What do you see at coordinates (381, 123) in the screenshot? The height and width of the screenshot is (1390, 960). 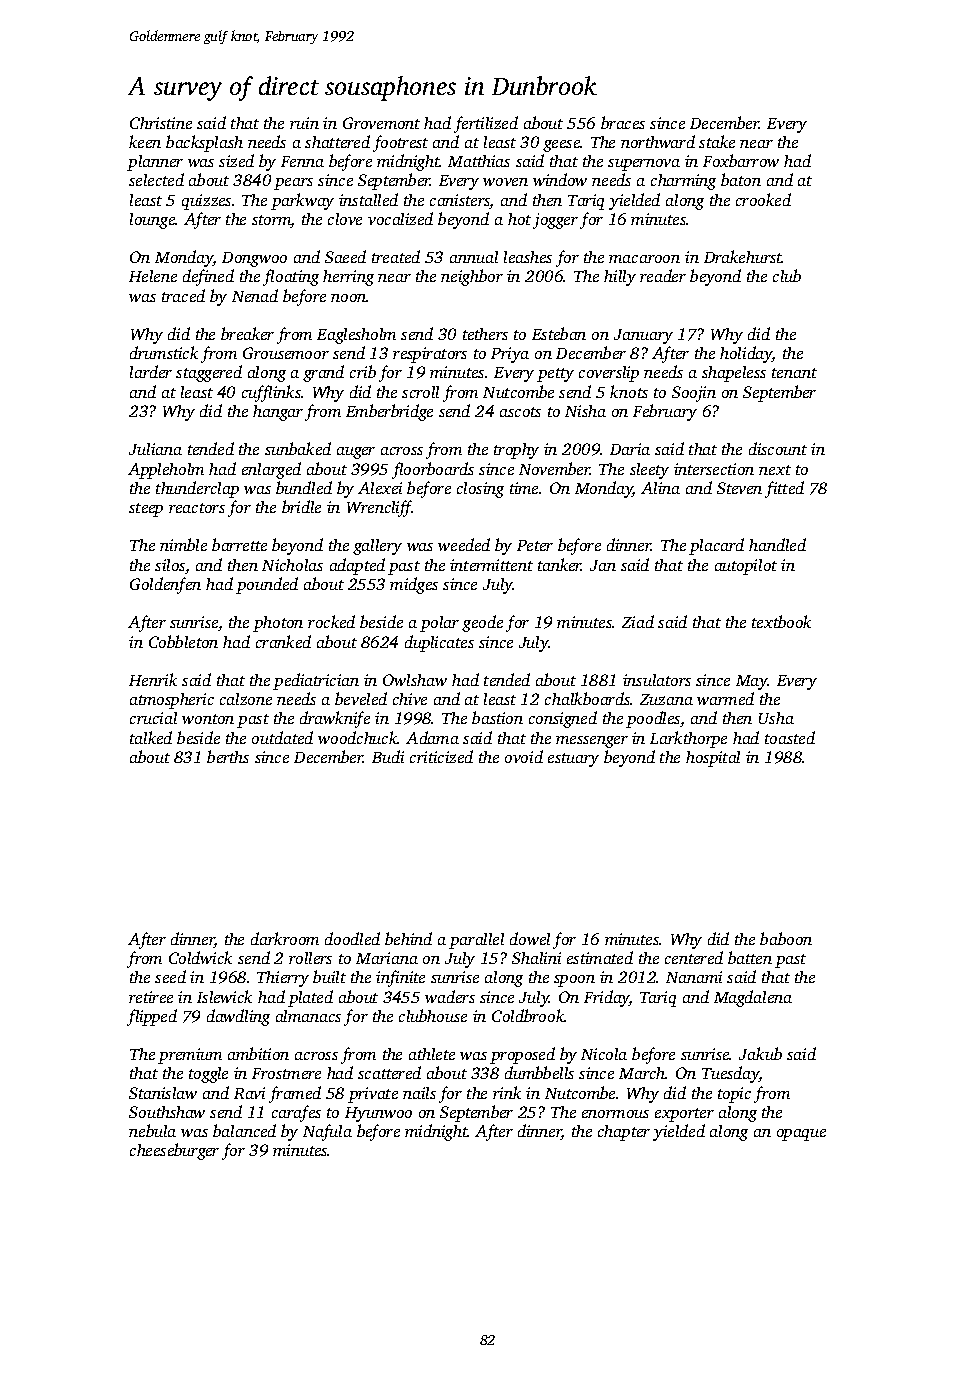 I see `Grovemont` at bounding box center [381, 123].
